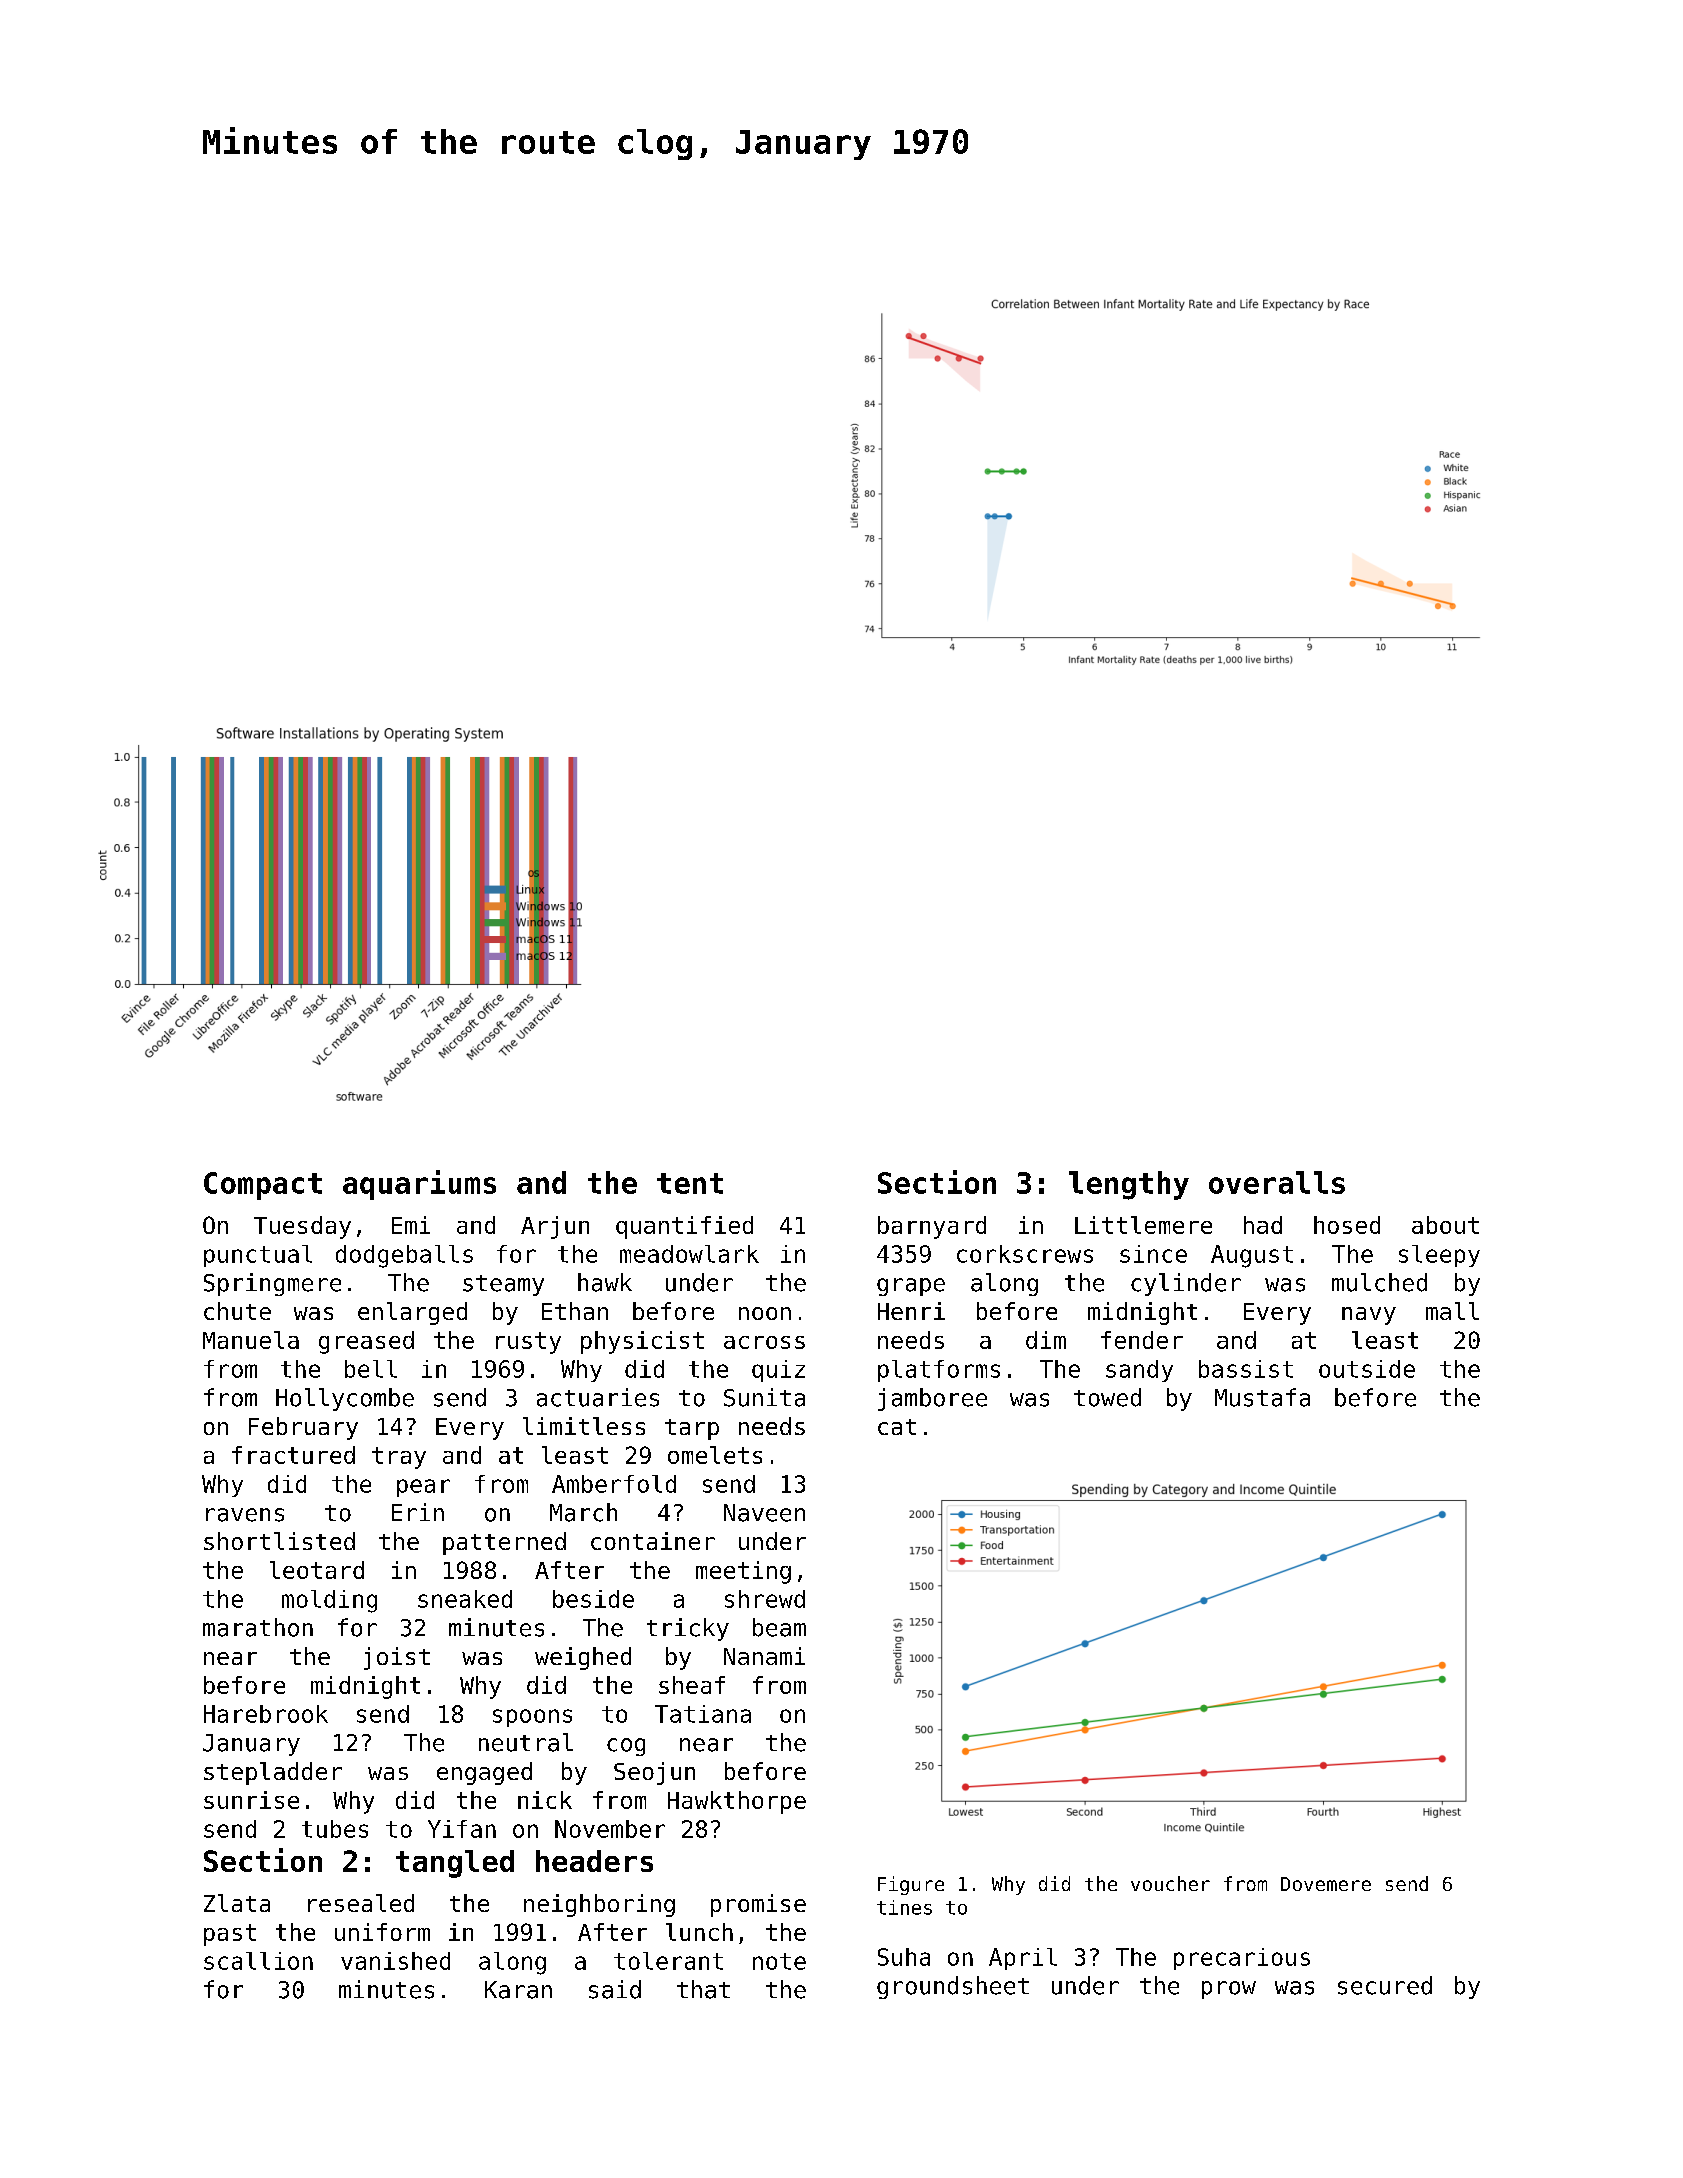  Describe the element at coordinates (1262, 1397) in the screenshot. I see `Mustafa` at that location.
